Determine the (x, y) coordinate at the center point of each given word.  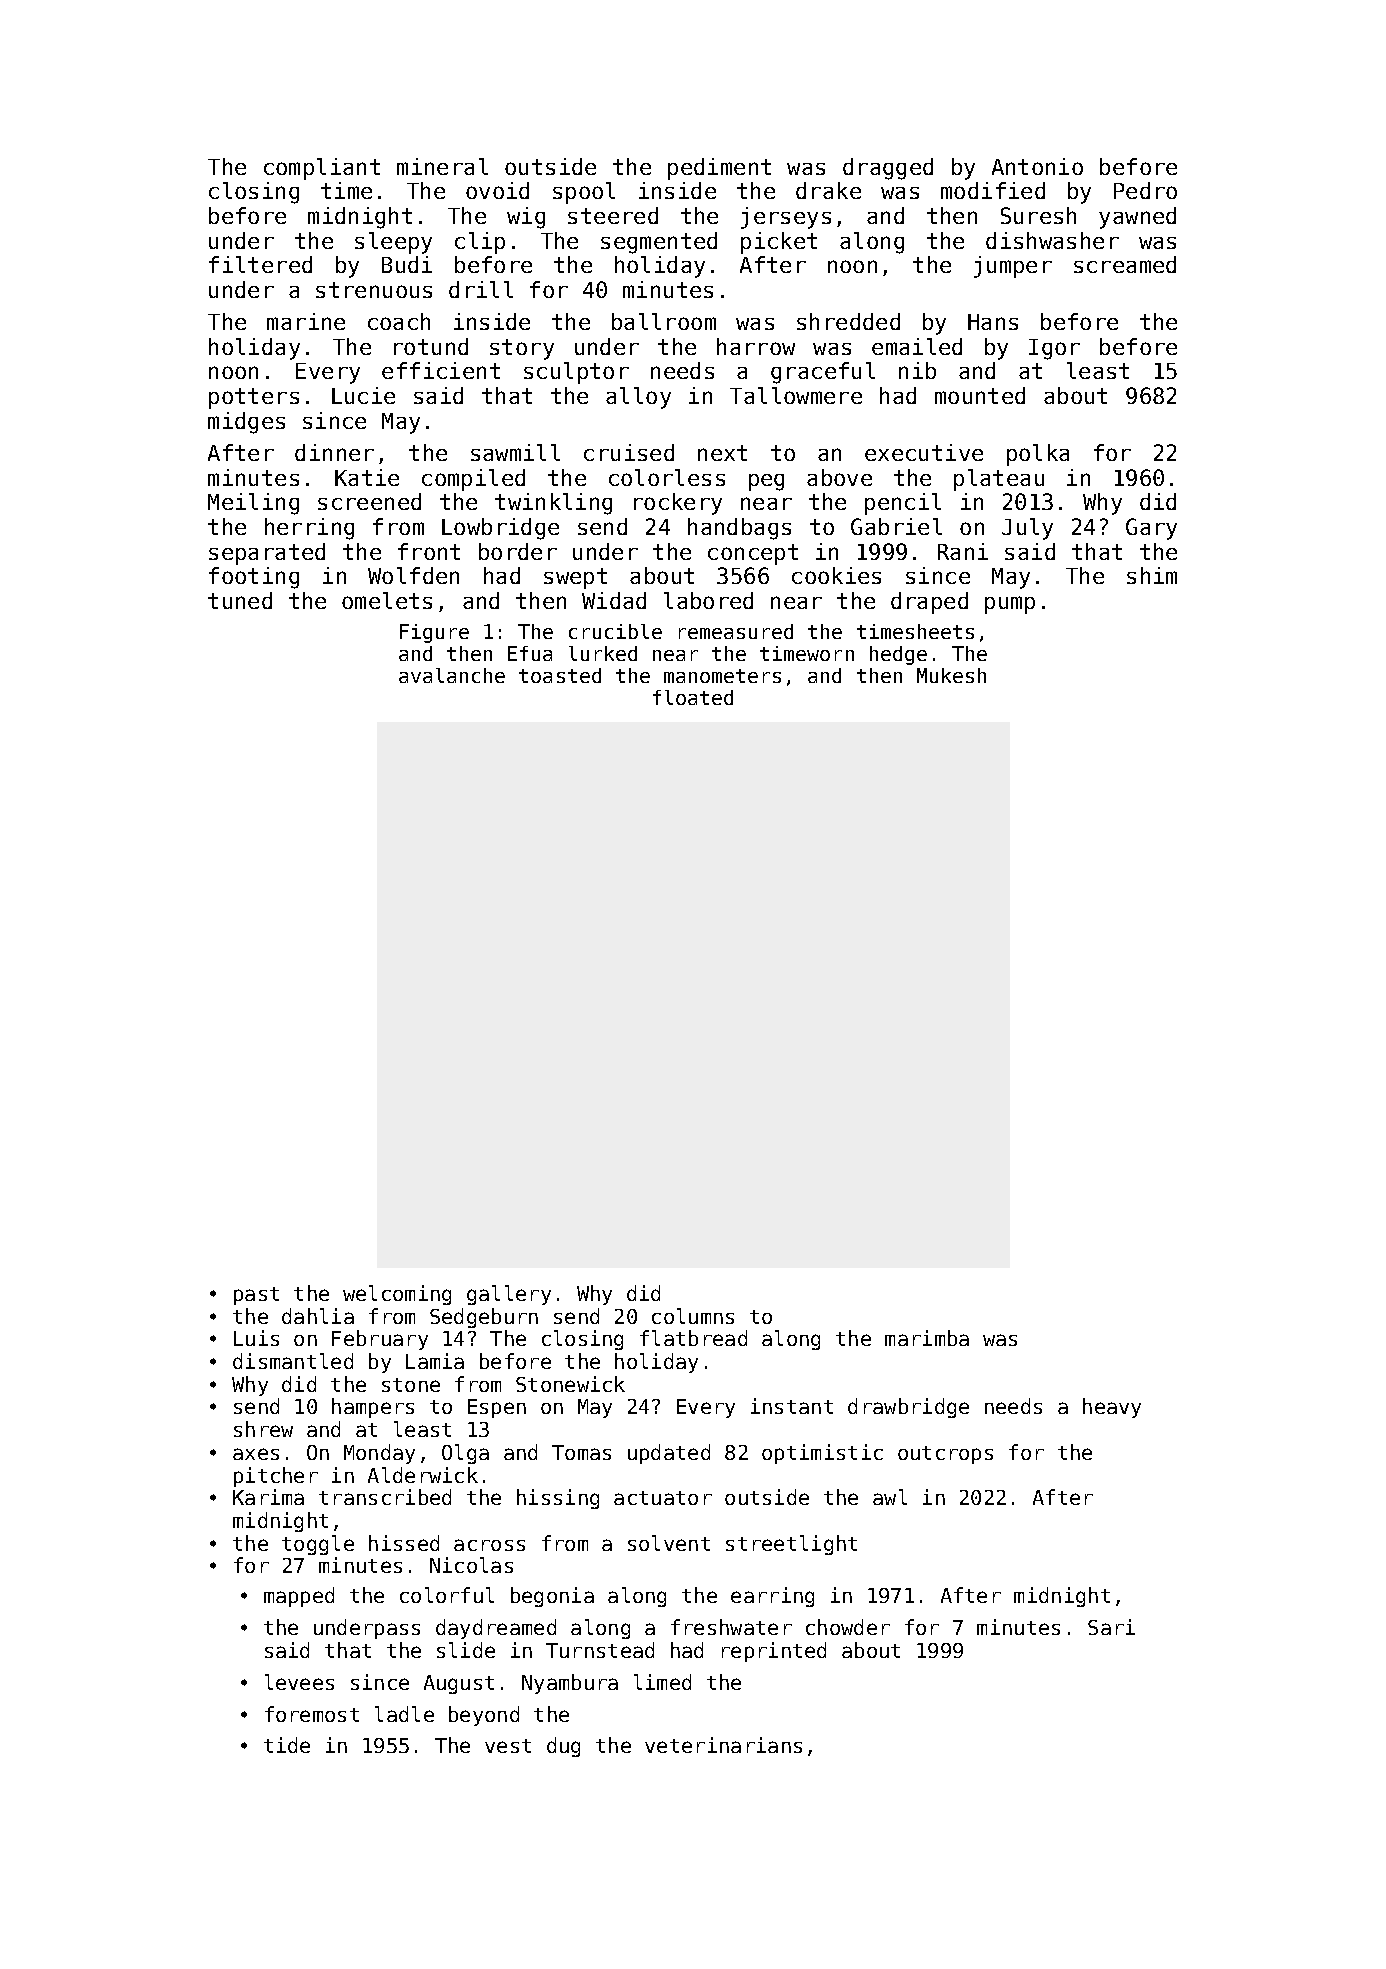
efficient (441, 370)
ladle (404, 1714)
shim (1152, 575)
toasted (560, 675)
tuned (240, 600)
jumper (1013, 267)
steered (613, 215)
